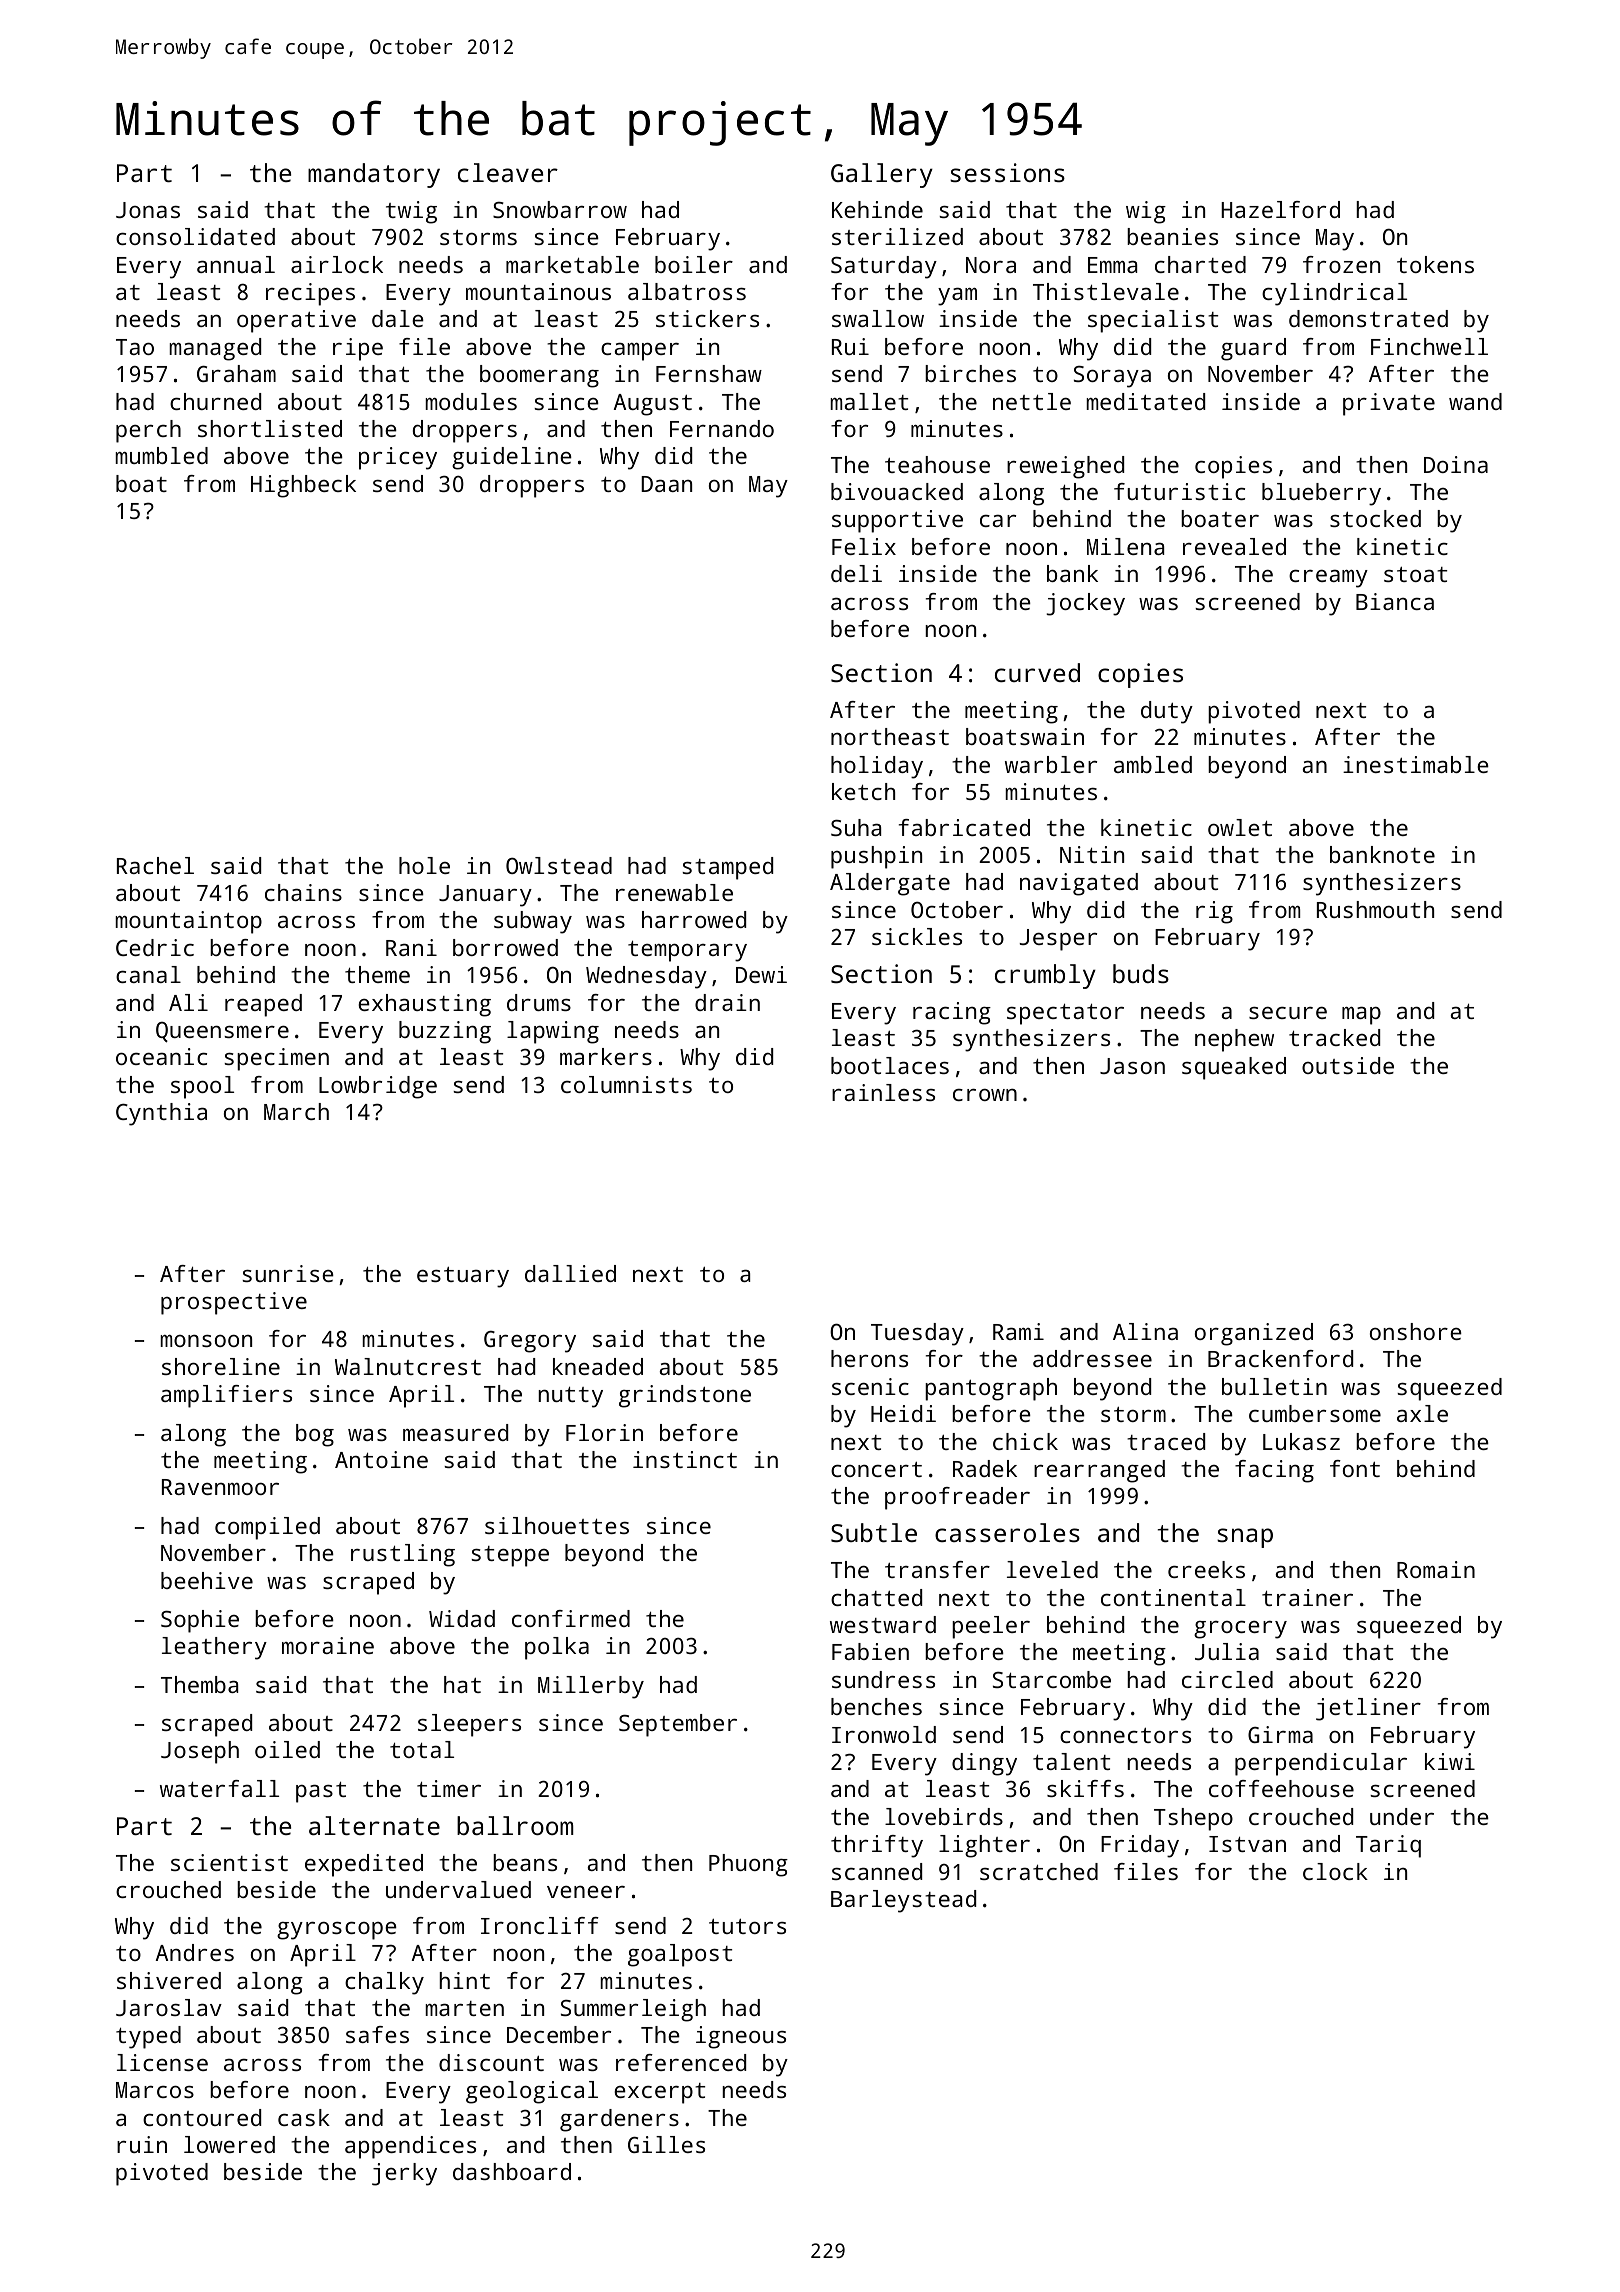 The width and height of the screenshot is (1620, 2292). I want to click on ruin, so click(142, 2144).
